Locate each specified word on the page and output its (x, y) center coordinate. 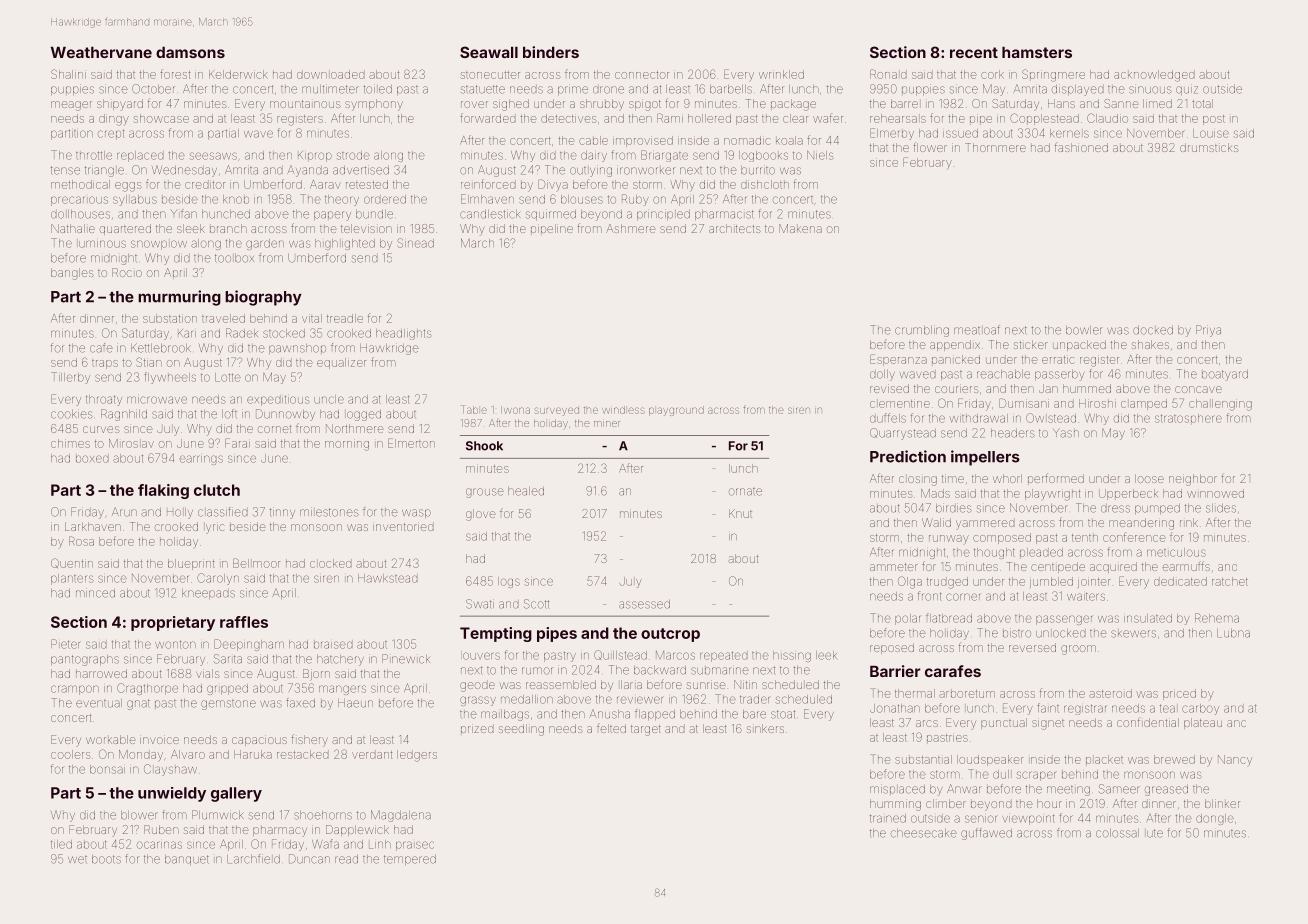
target (646, 730)
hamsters (1037, 52)
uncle (329, 399)
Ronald (888, 74)
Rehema (1217, 618)
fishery (309, 740)
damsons (190, 52)
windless (623, 410)
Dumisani (1024, 403)
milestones (329, 512)
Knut (740, 513)
